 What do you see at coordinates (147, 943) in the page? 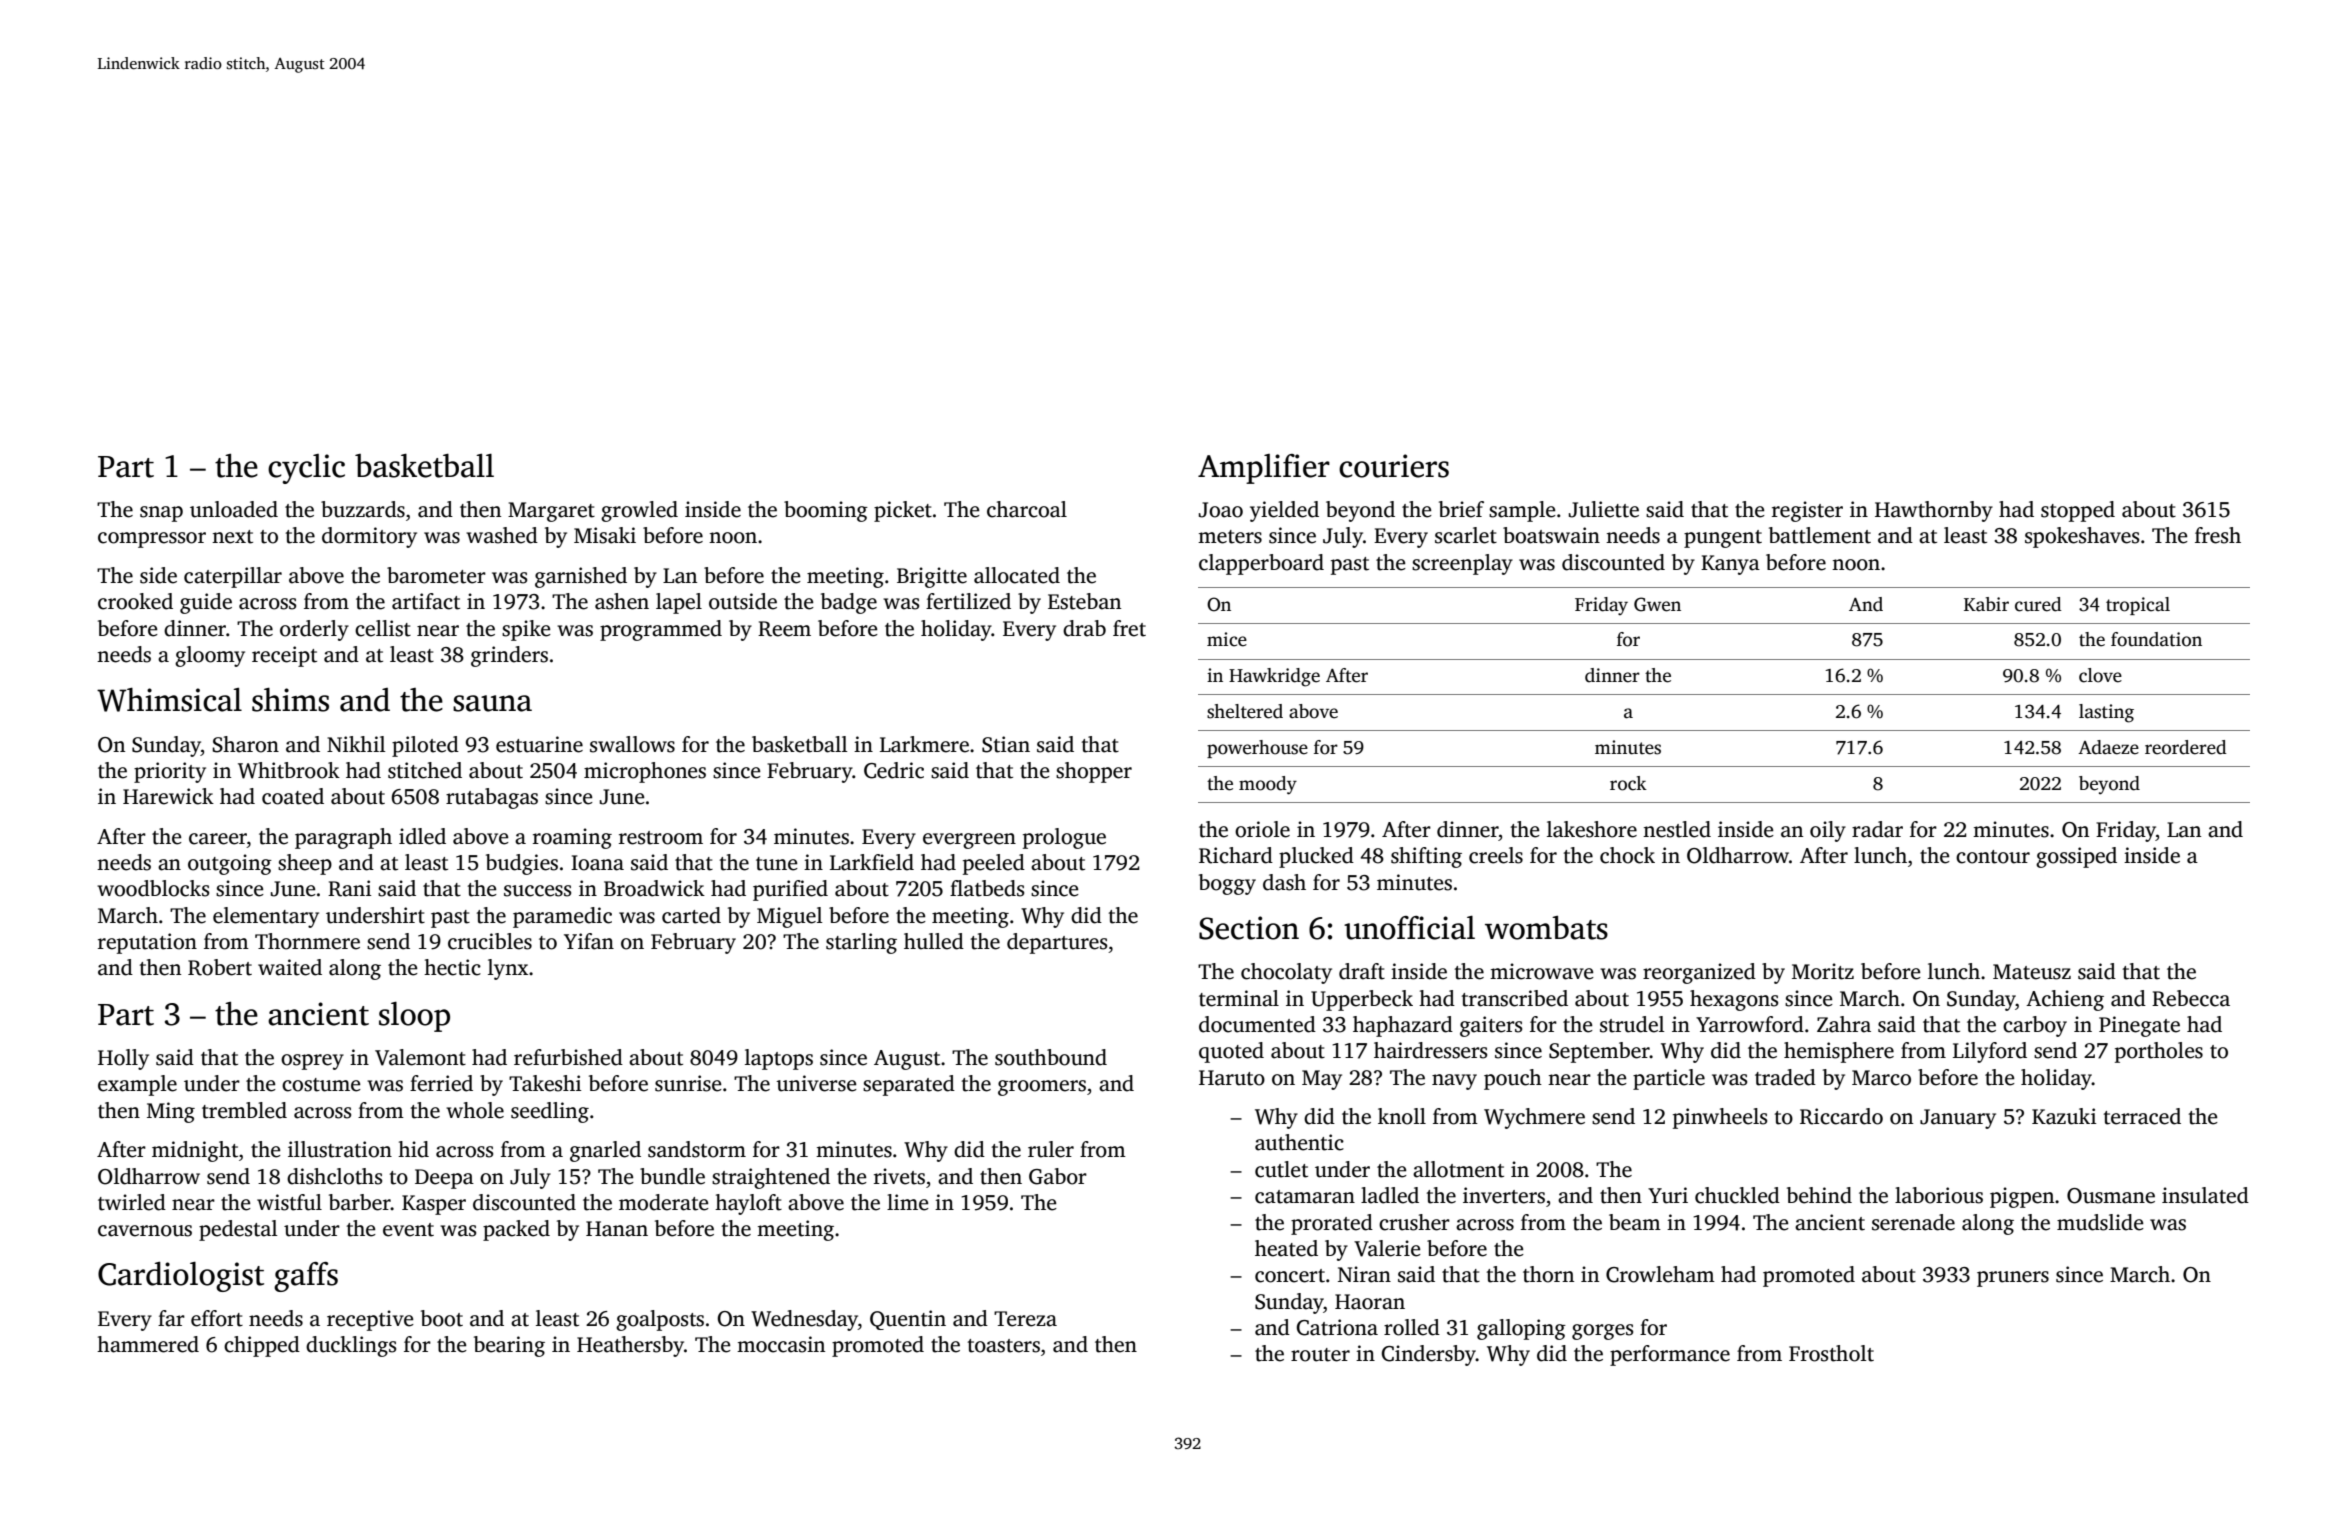
I see `reputation` at bounding box center [147, 943].
